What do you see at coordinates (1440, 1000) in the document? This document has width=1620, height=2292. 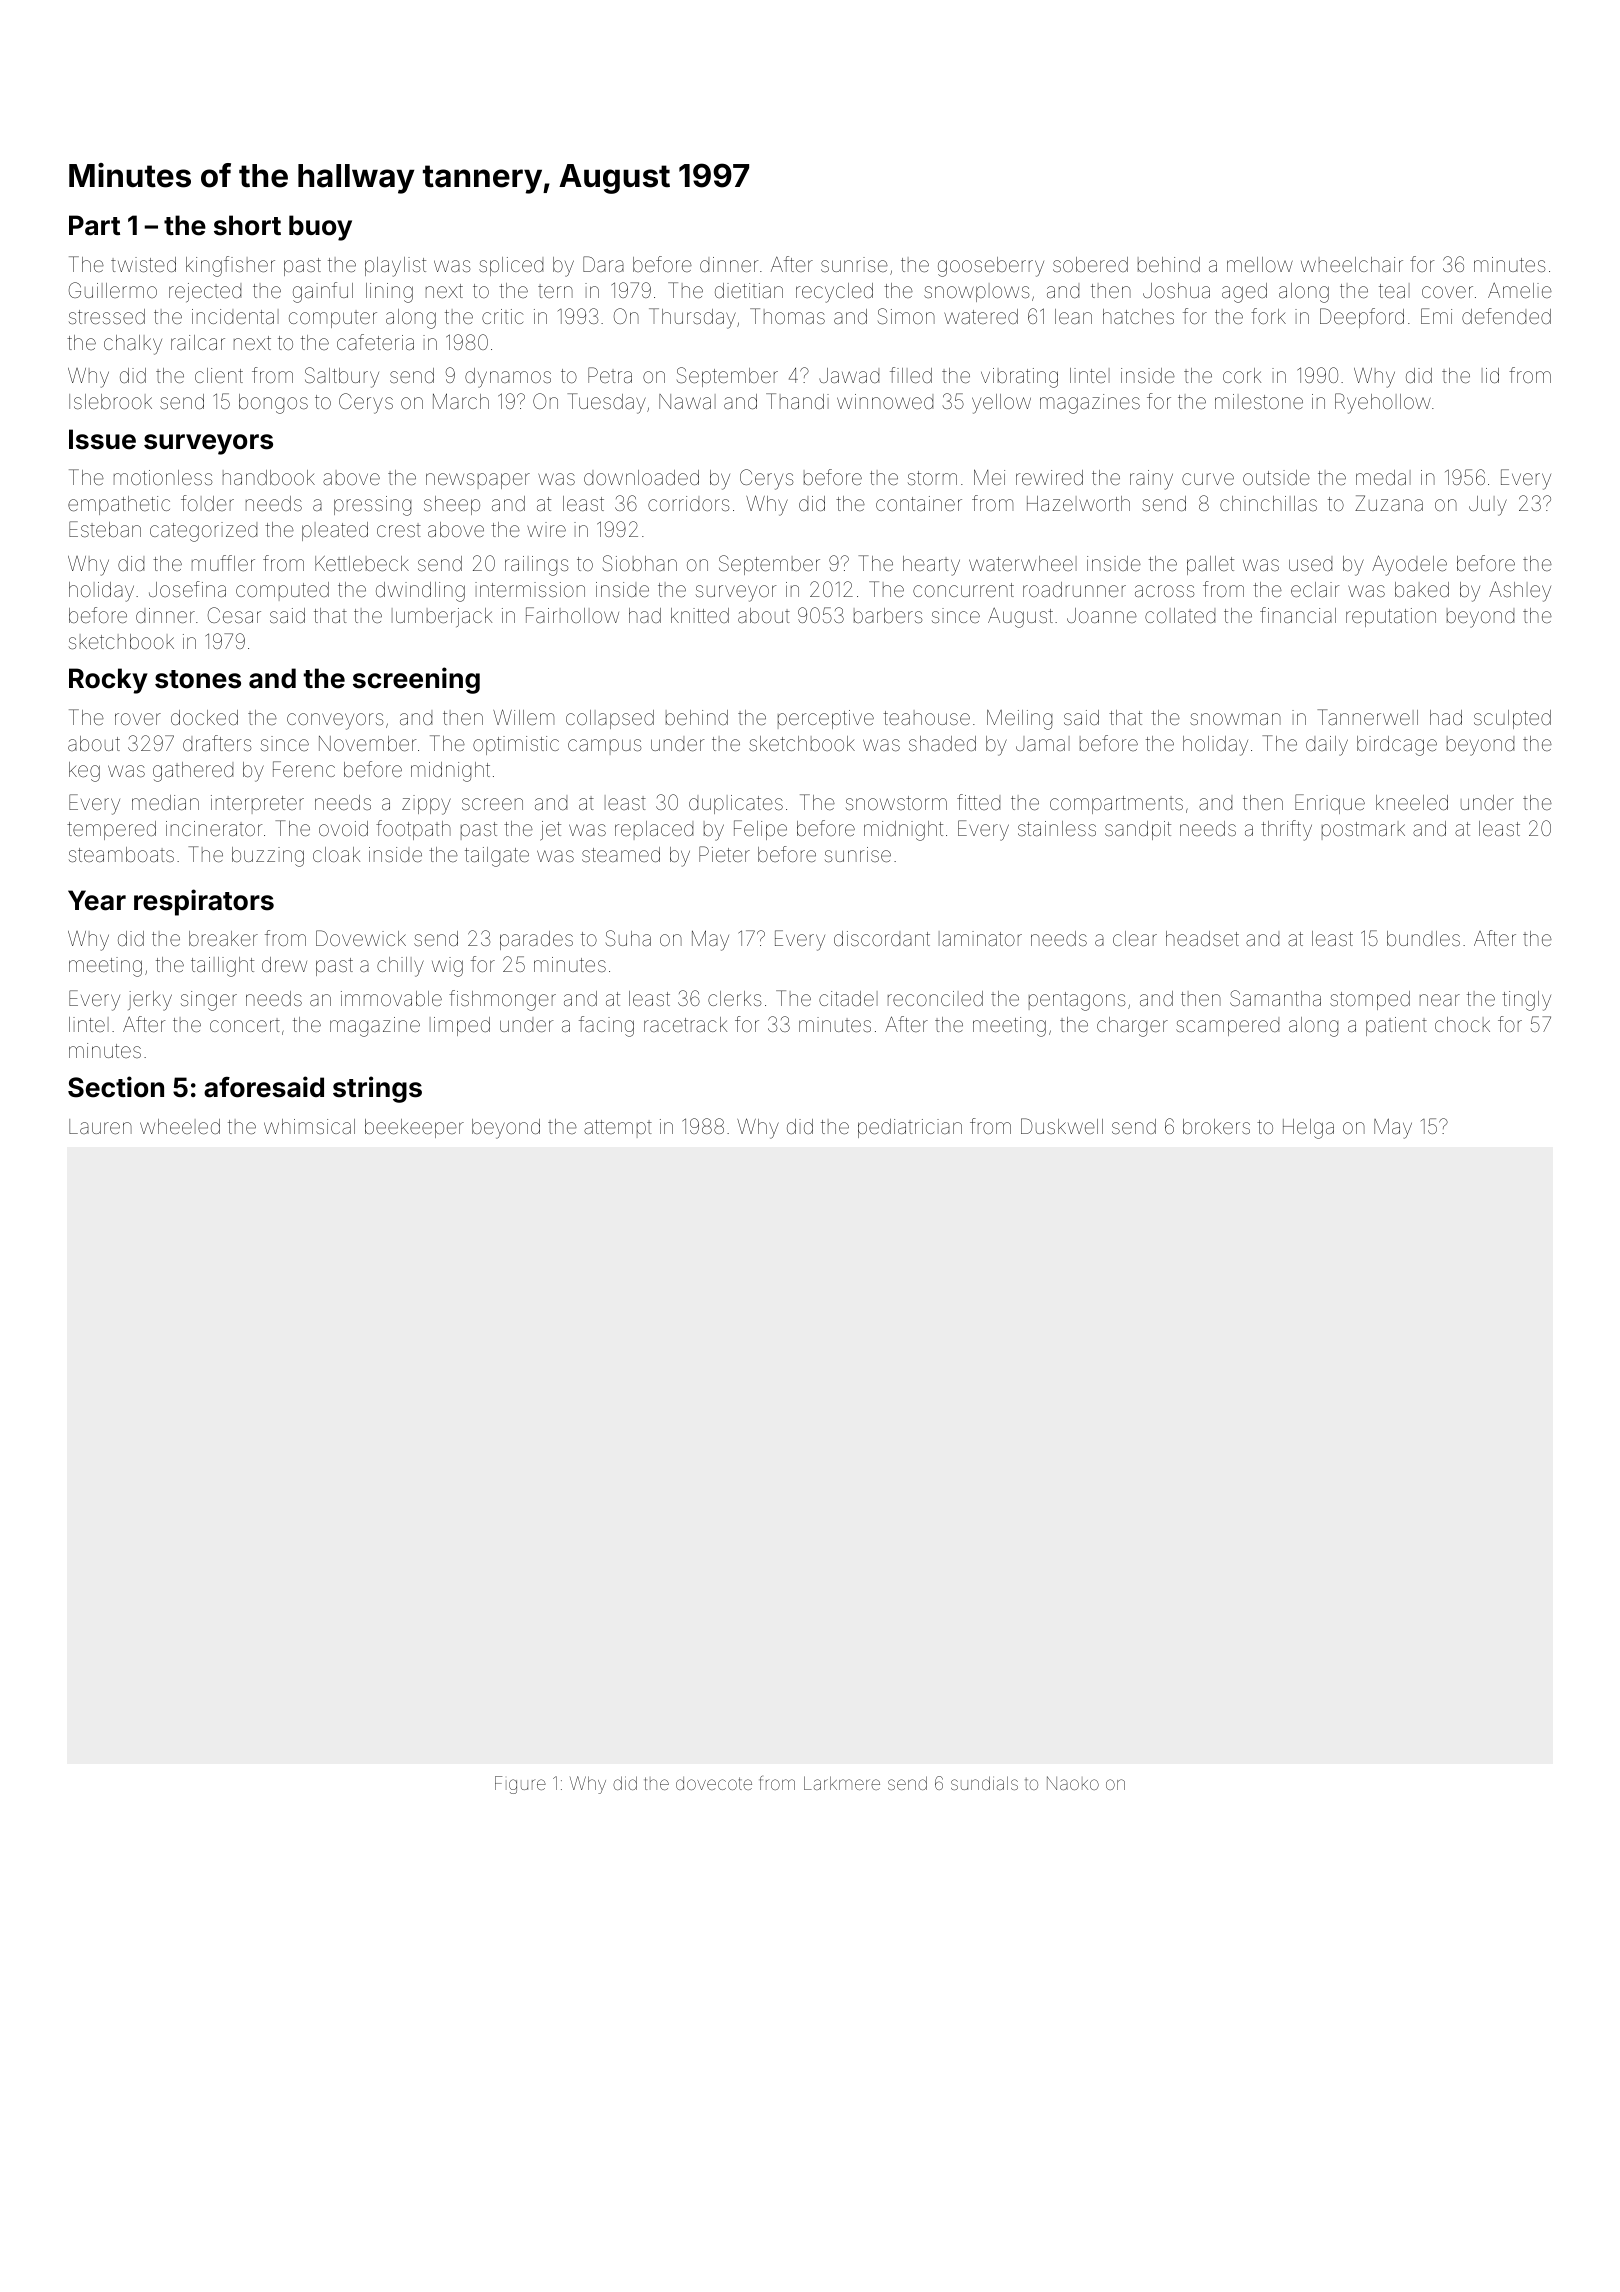 I see `near` at bounding box center [1440, 1000].
